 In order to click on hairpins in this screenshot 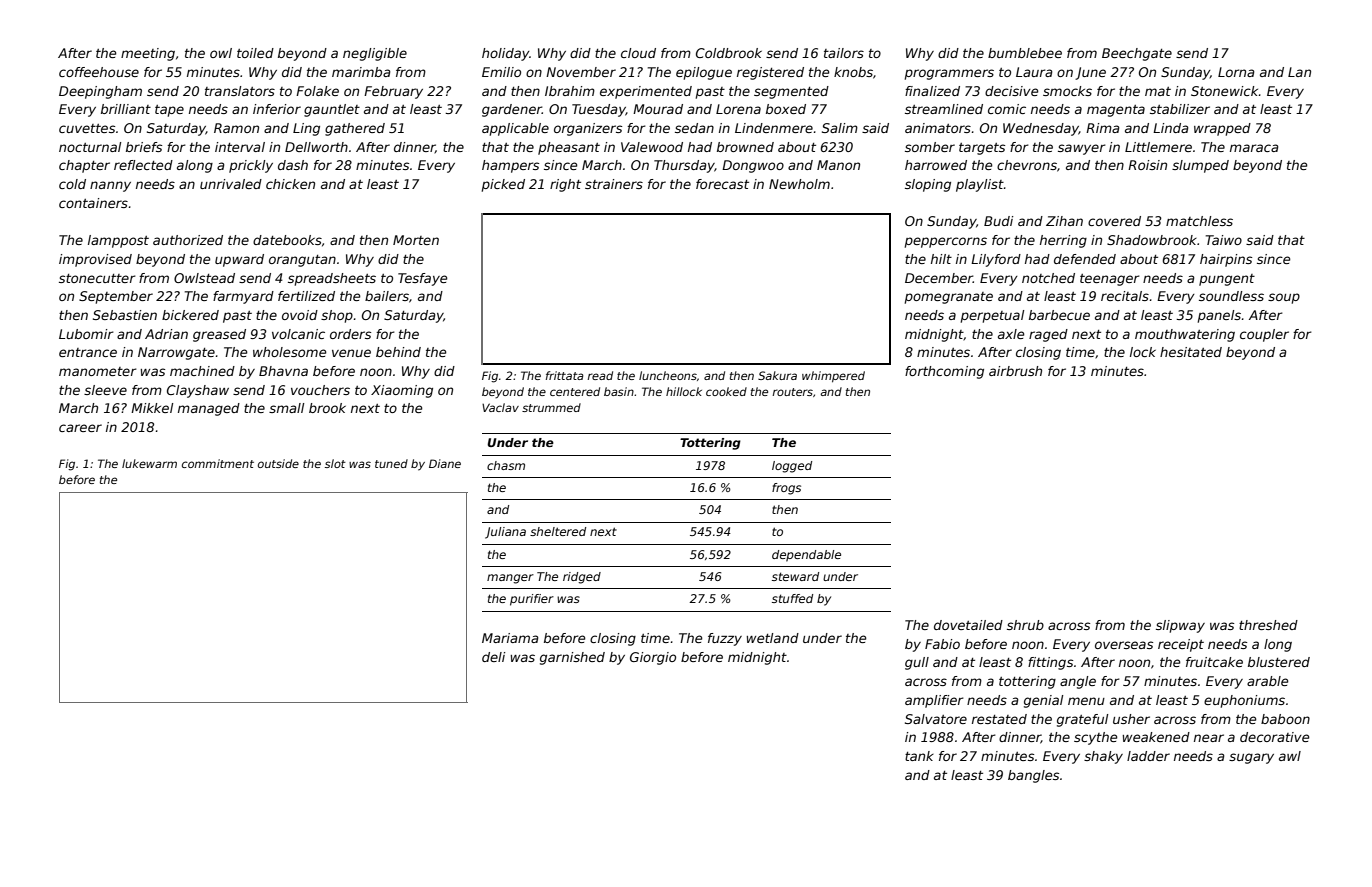, I will do `click(1226, 260)`.
